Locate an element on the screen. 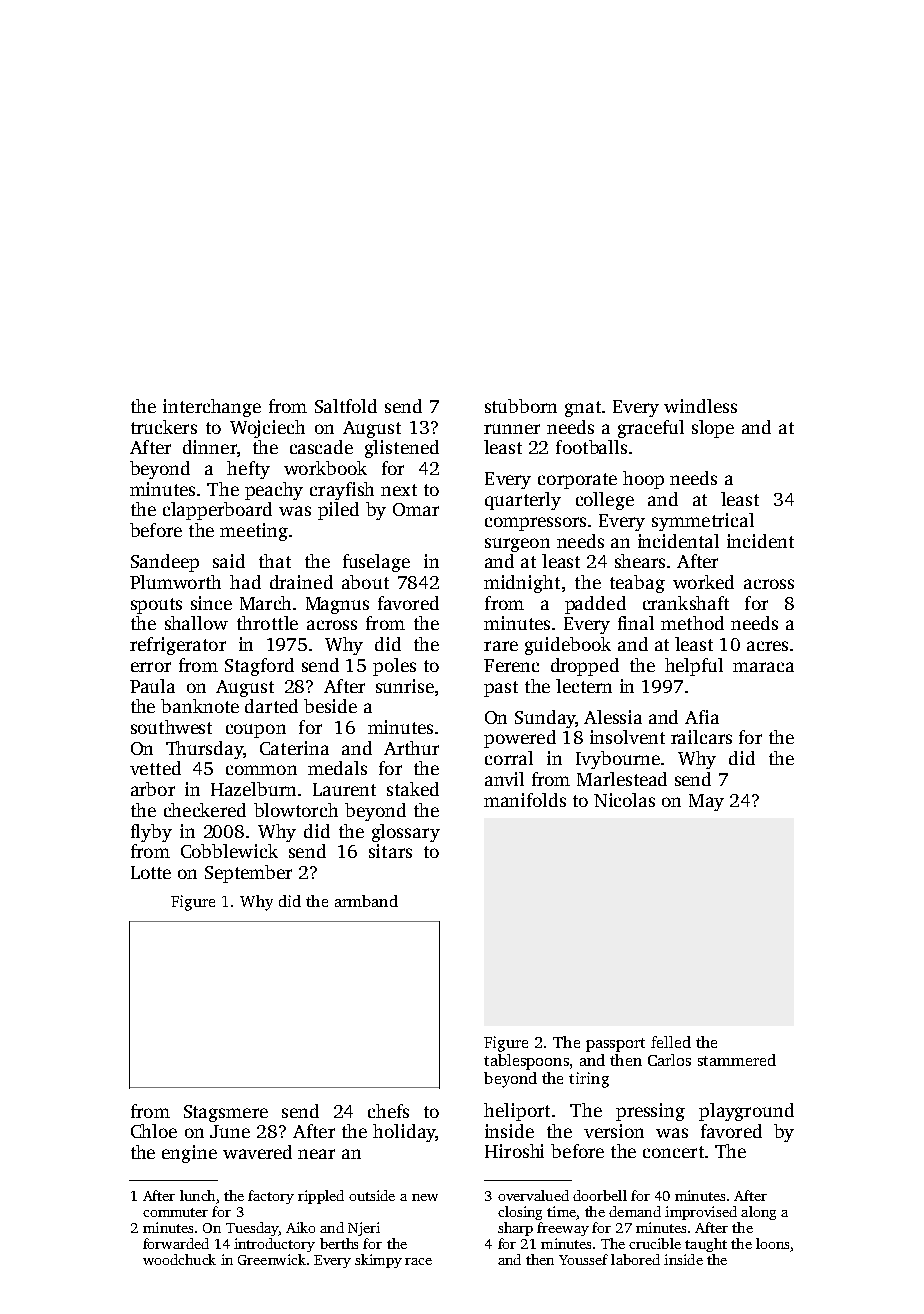 The image size is (924, 1314). Tuesday is located at coordinates (252, 1229).
